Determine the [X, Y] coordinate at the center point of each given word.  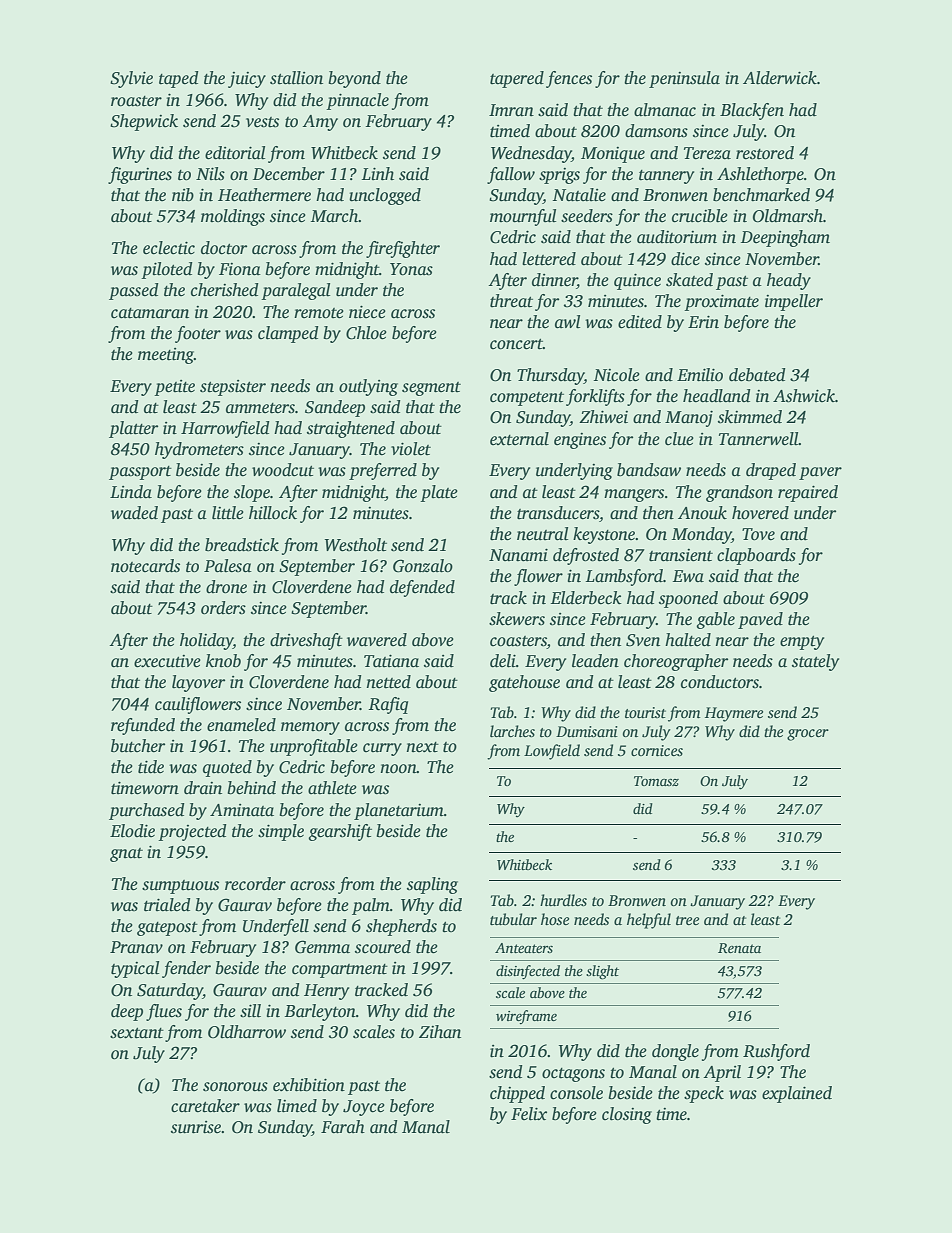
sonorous [235, 1087]
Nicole [617, 375]
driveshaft [306, 641]
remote [319, 313]
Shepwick [144, 122]
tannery [666, 177]
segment [431, 389]
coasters [518, 642]
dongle [675, 1052]
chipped [517, 1094]
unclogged [385, 196]
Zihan [440, 1032]
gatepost [167, 929]
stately [815, 662]
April [722, 1073]
